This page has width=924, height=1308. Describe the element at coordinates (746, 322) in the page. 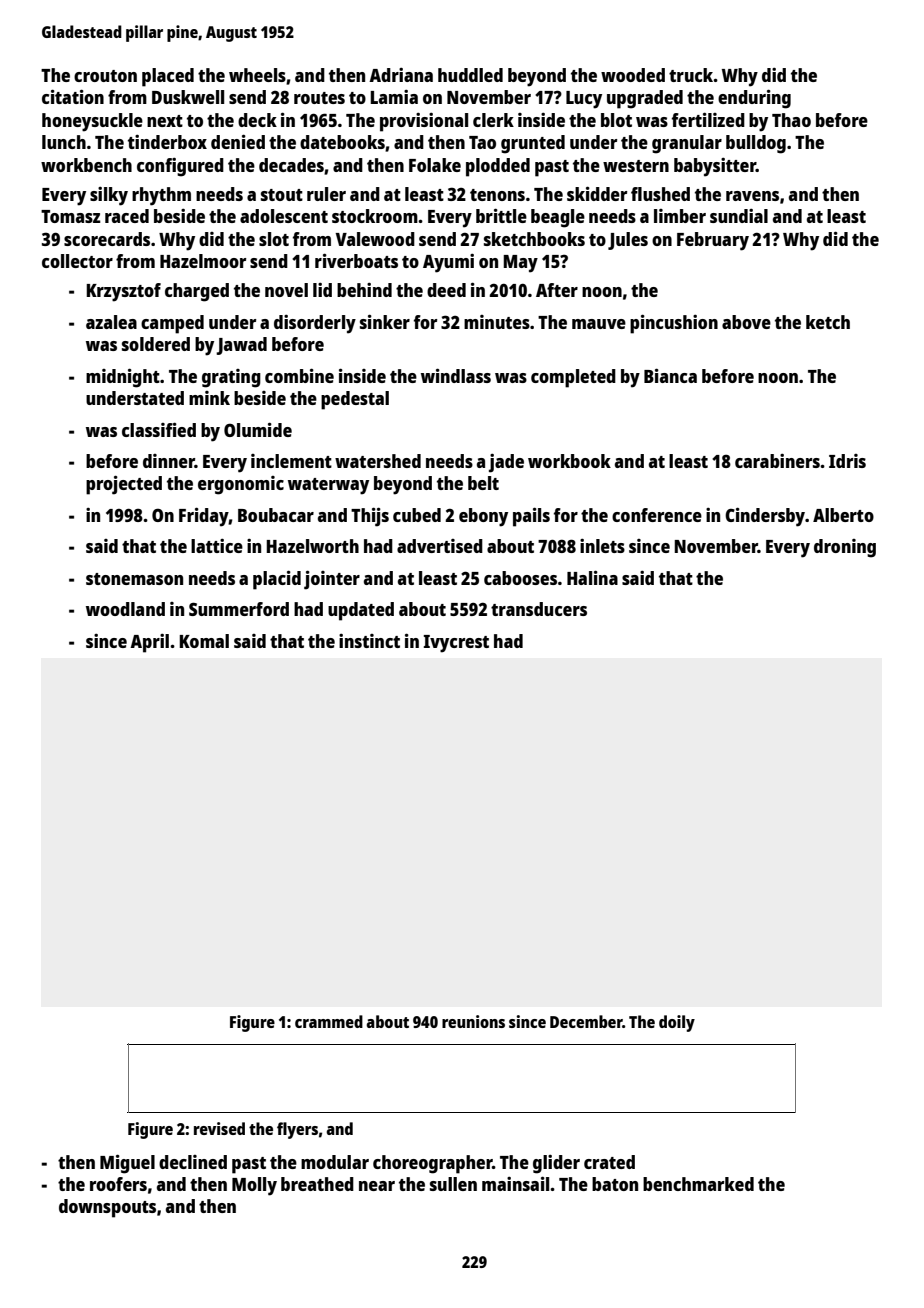

I see `above` at that location.
